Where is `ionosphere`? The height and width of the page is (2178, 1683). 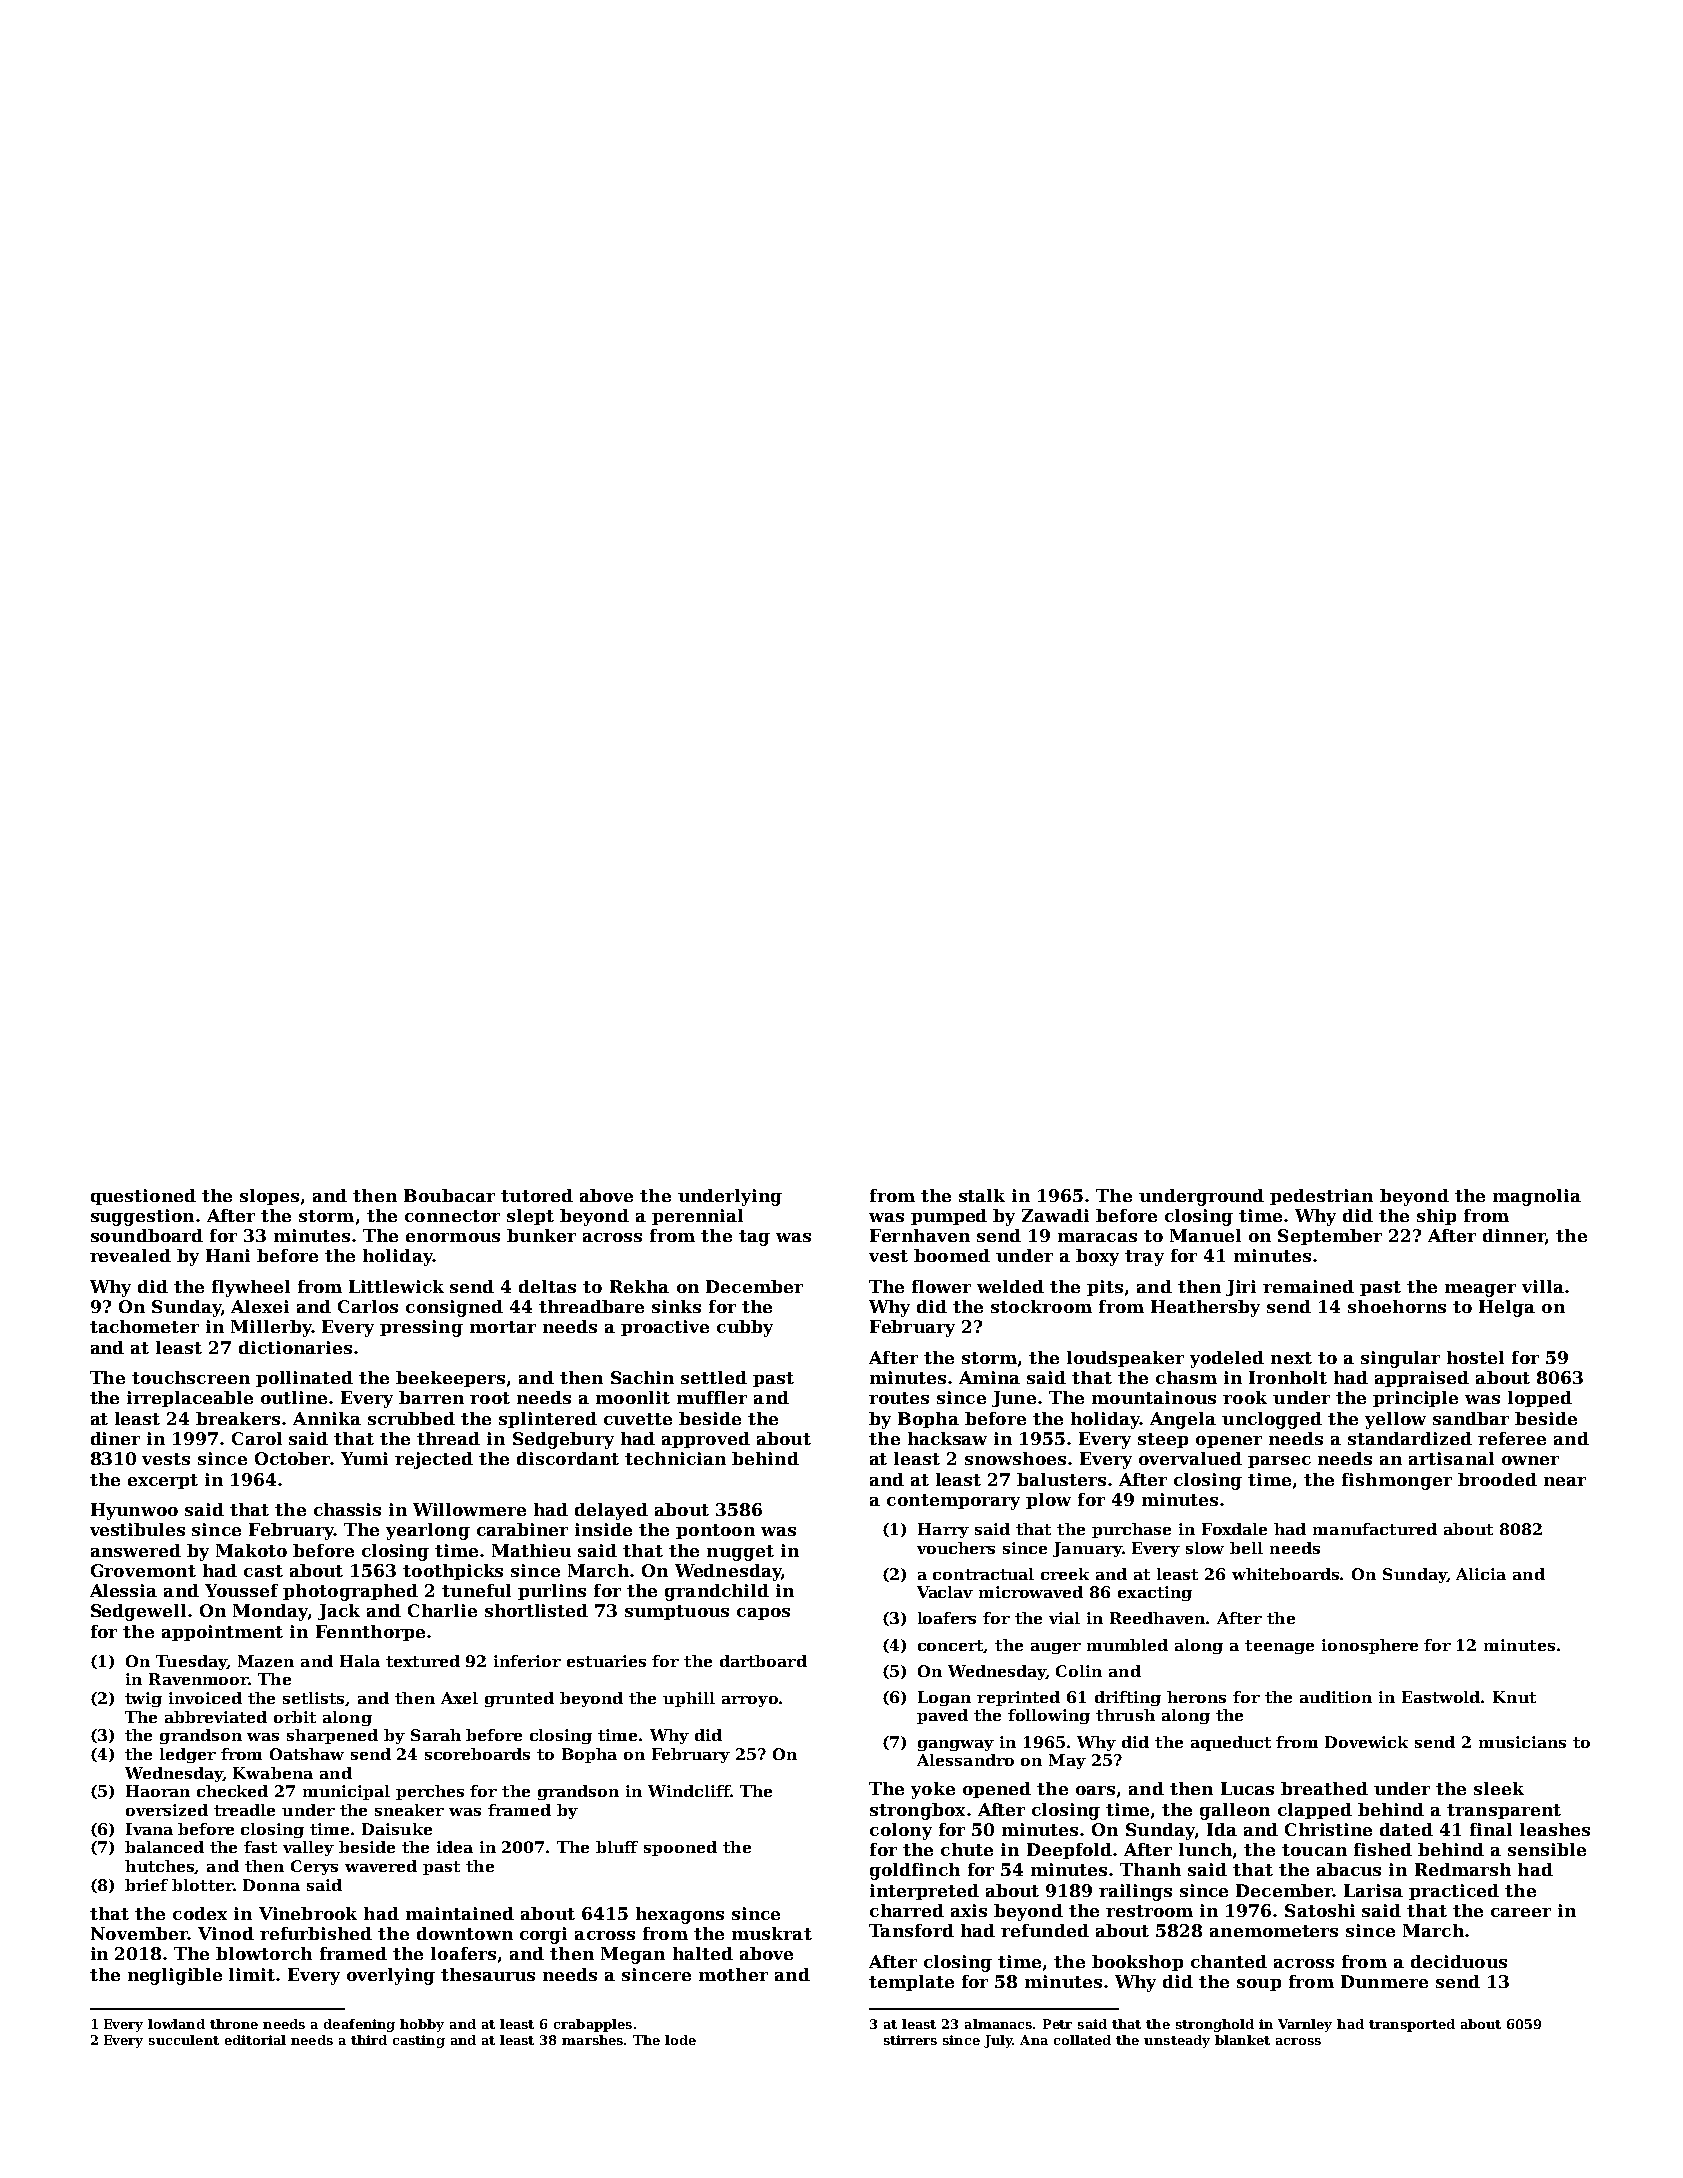
ionosphere is located at coordinates (1370, 1646).
